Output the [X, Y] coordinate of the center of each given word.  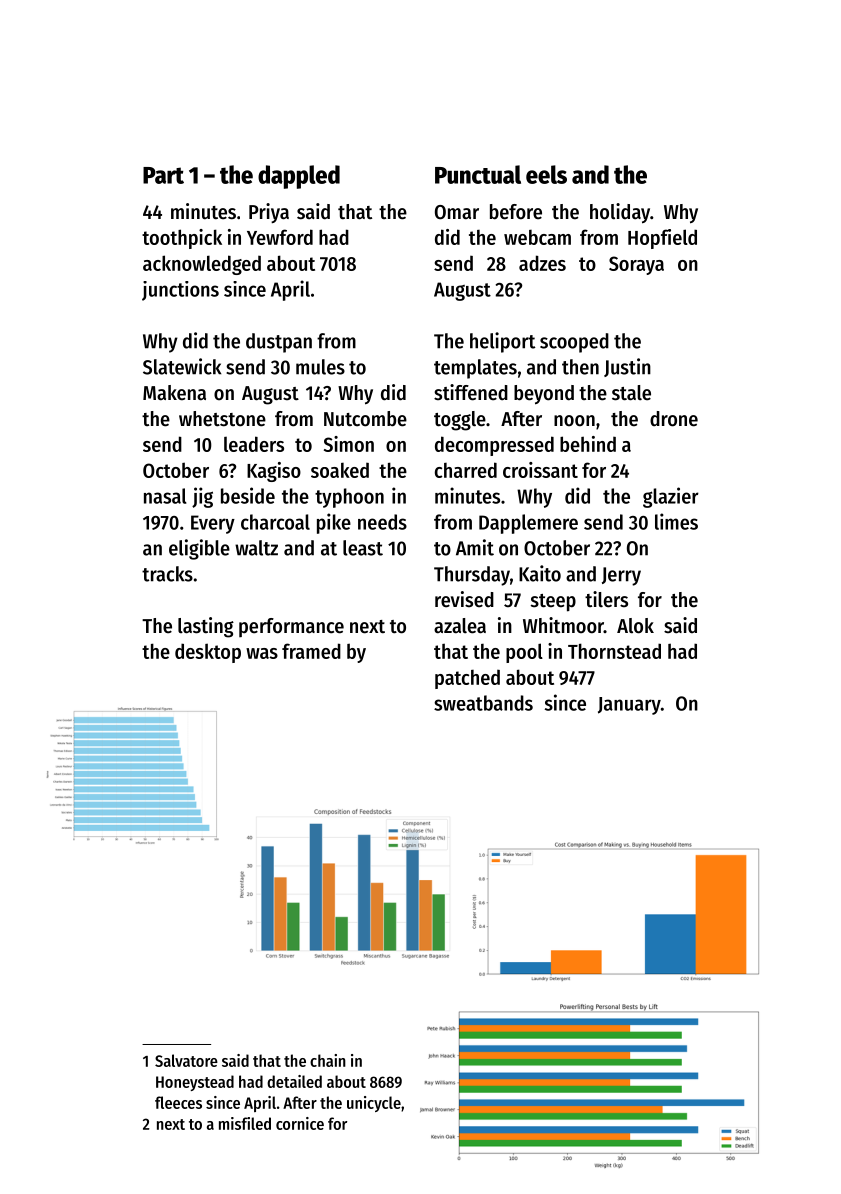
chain [328, 1060]
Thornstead [614, 651]
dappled [299, 177]
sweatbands [483, 703]
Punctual [478, 174]
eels [546, 174]
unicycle [374, 1104]
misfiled [245, 1123]
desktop [208, 653]
